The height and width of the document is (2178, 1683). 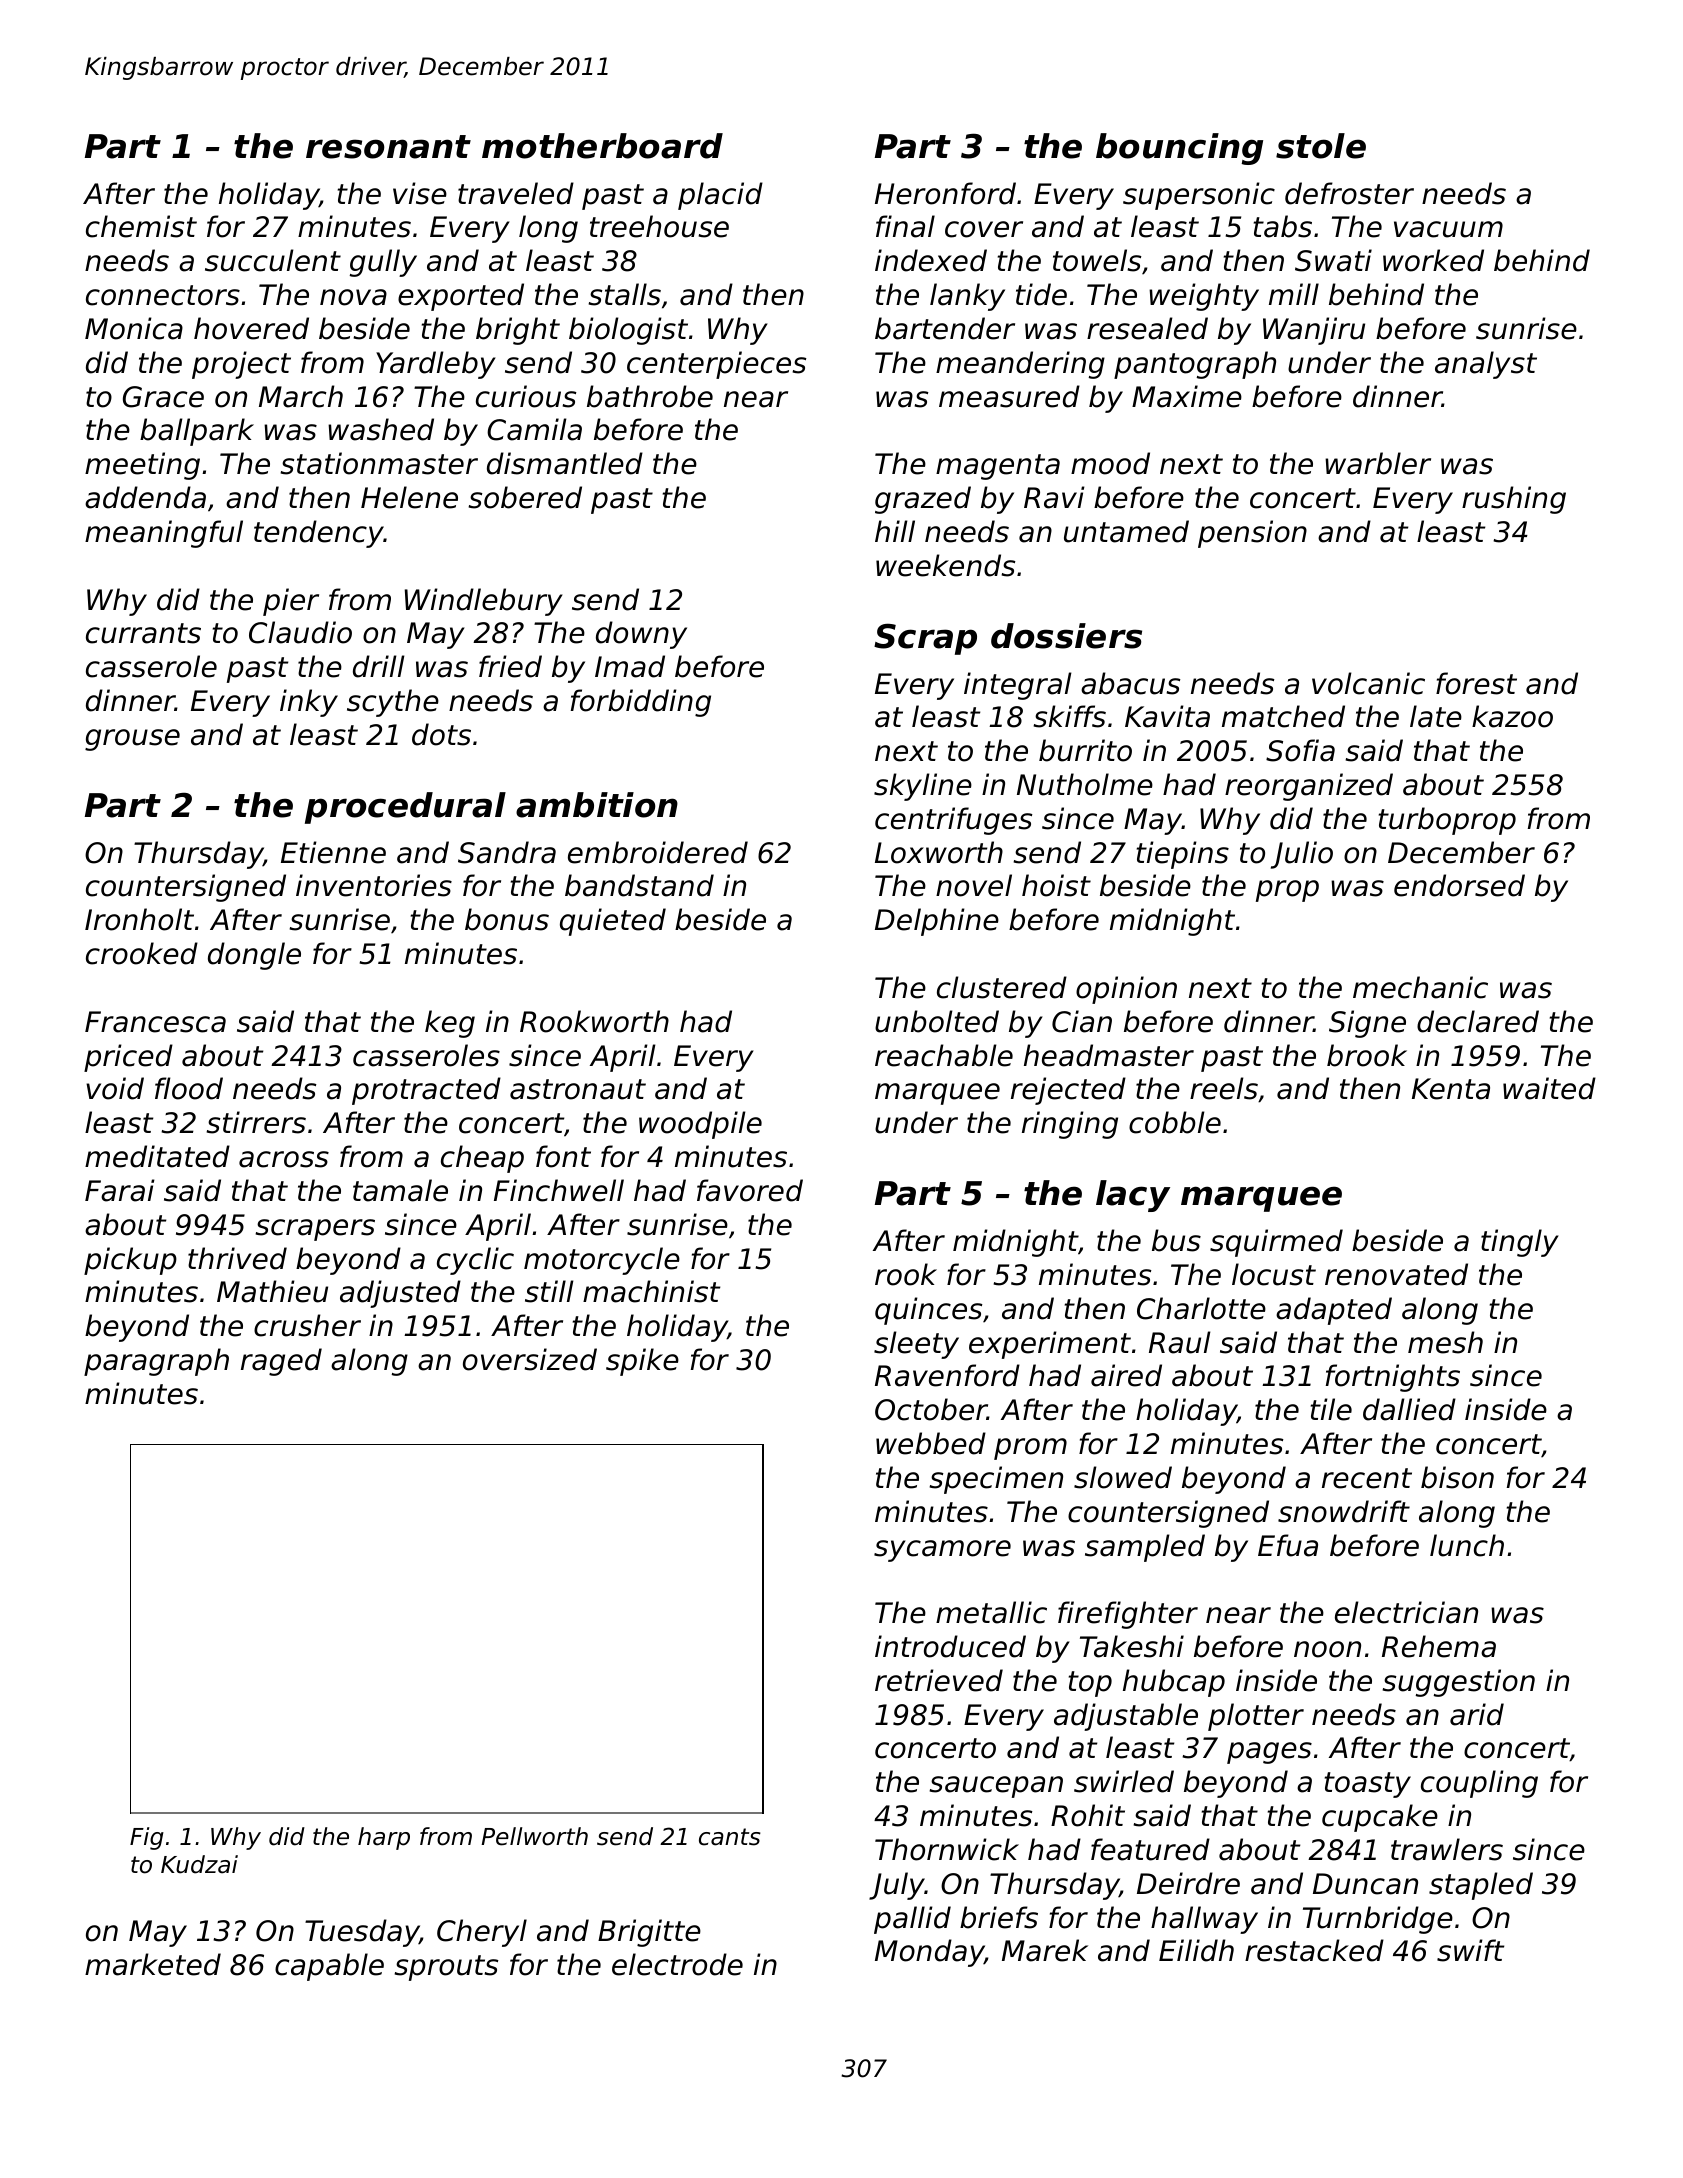 What do you see at coordinates (1314, 331) in the document?
I see `Wanjiru` at bounding box center [1314, 331].
